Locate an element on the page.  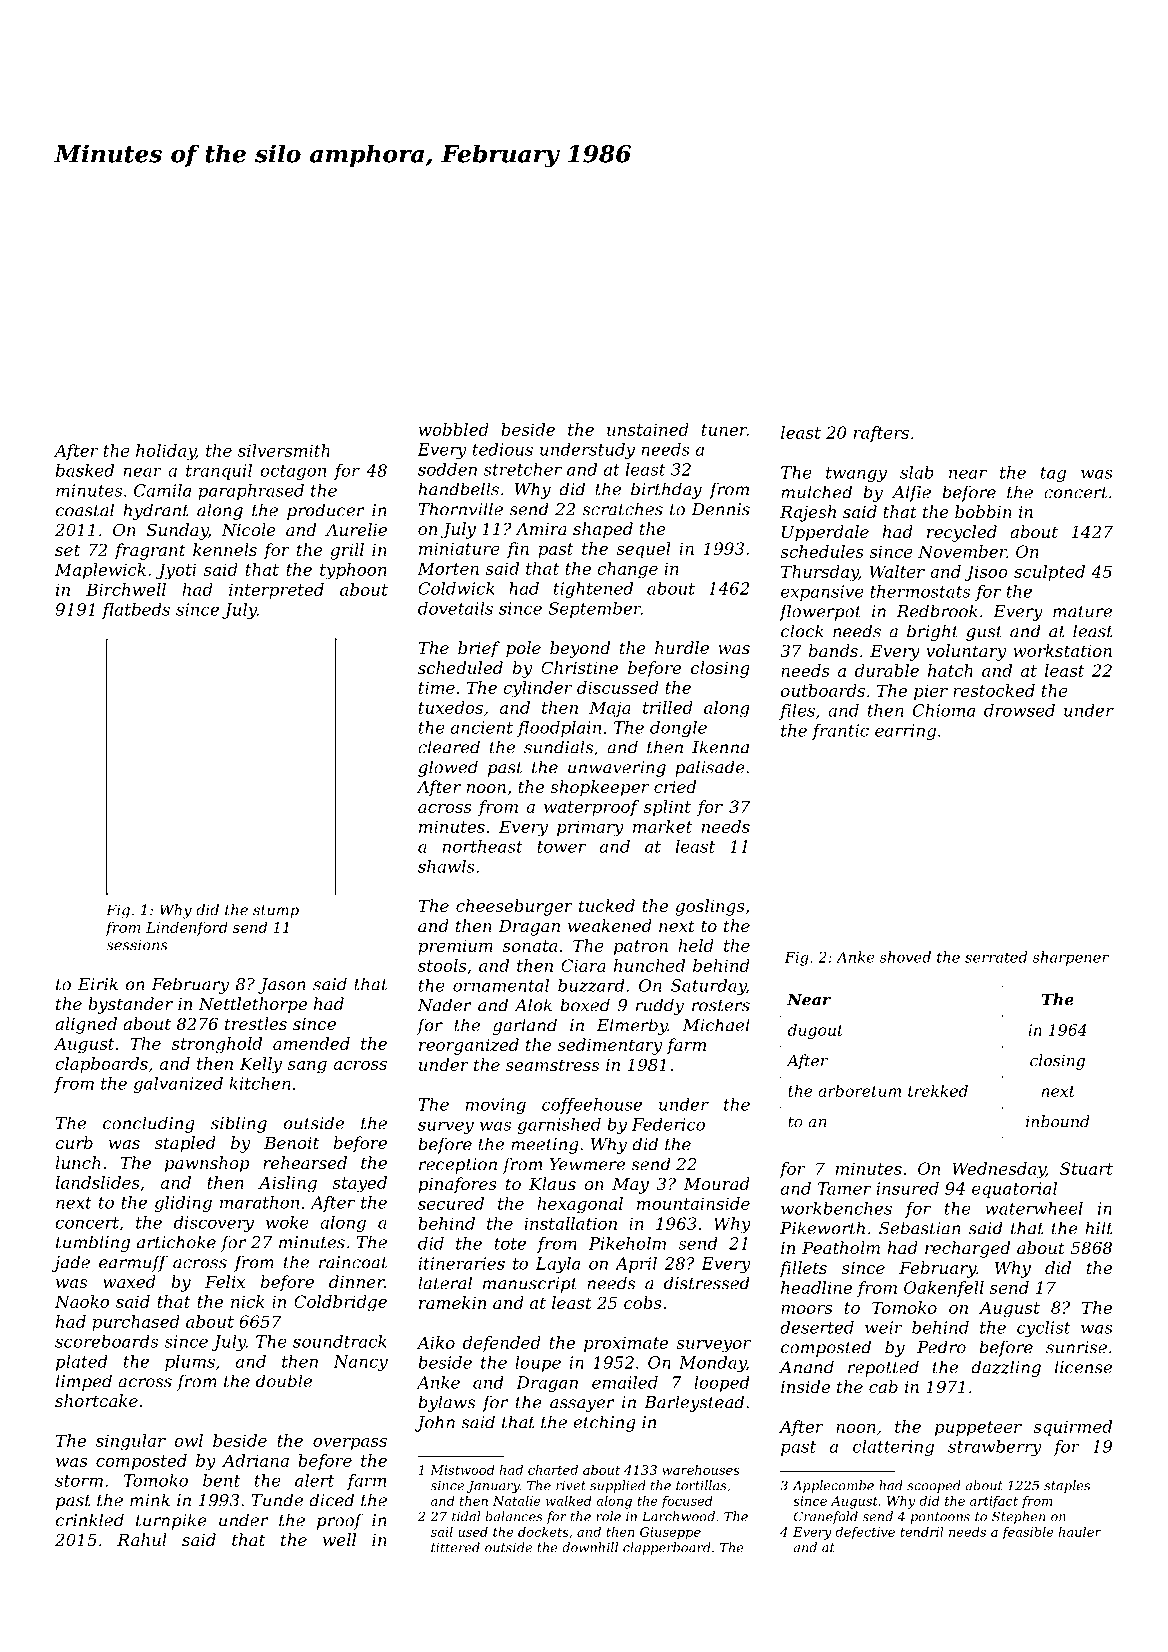
slab is located at coordinates (917, 472).
